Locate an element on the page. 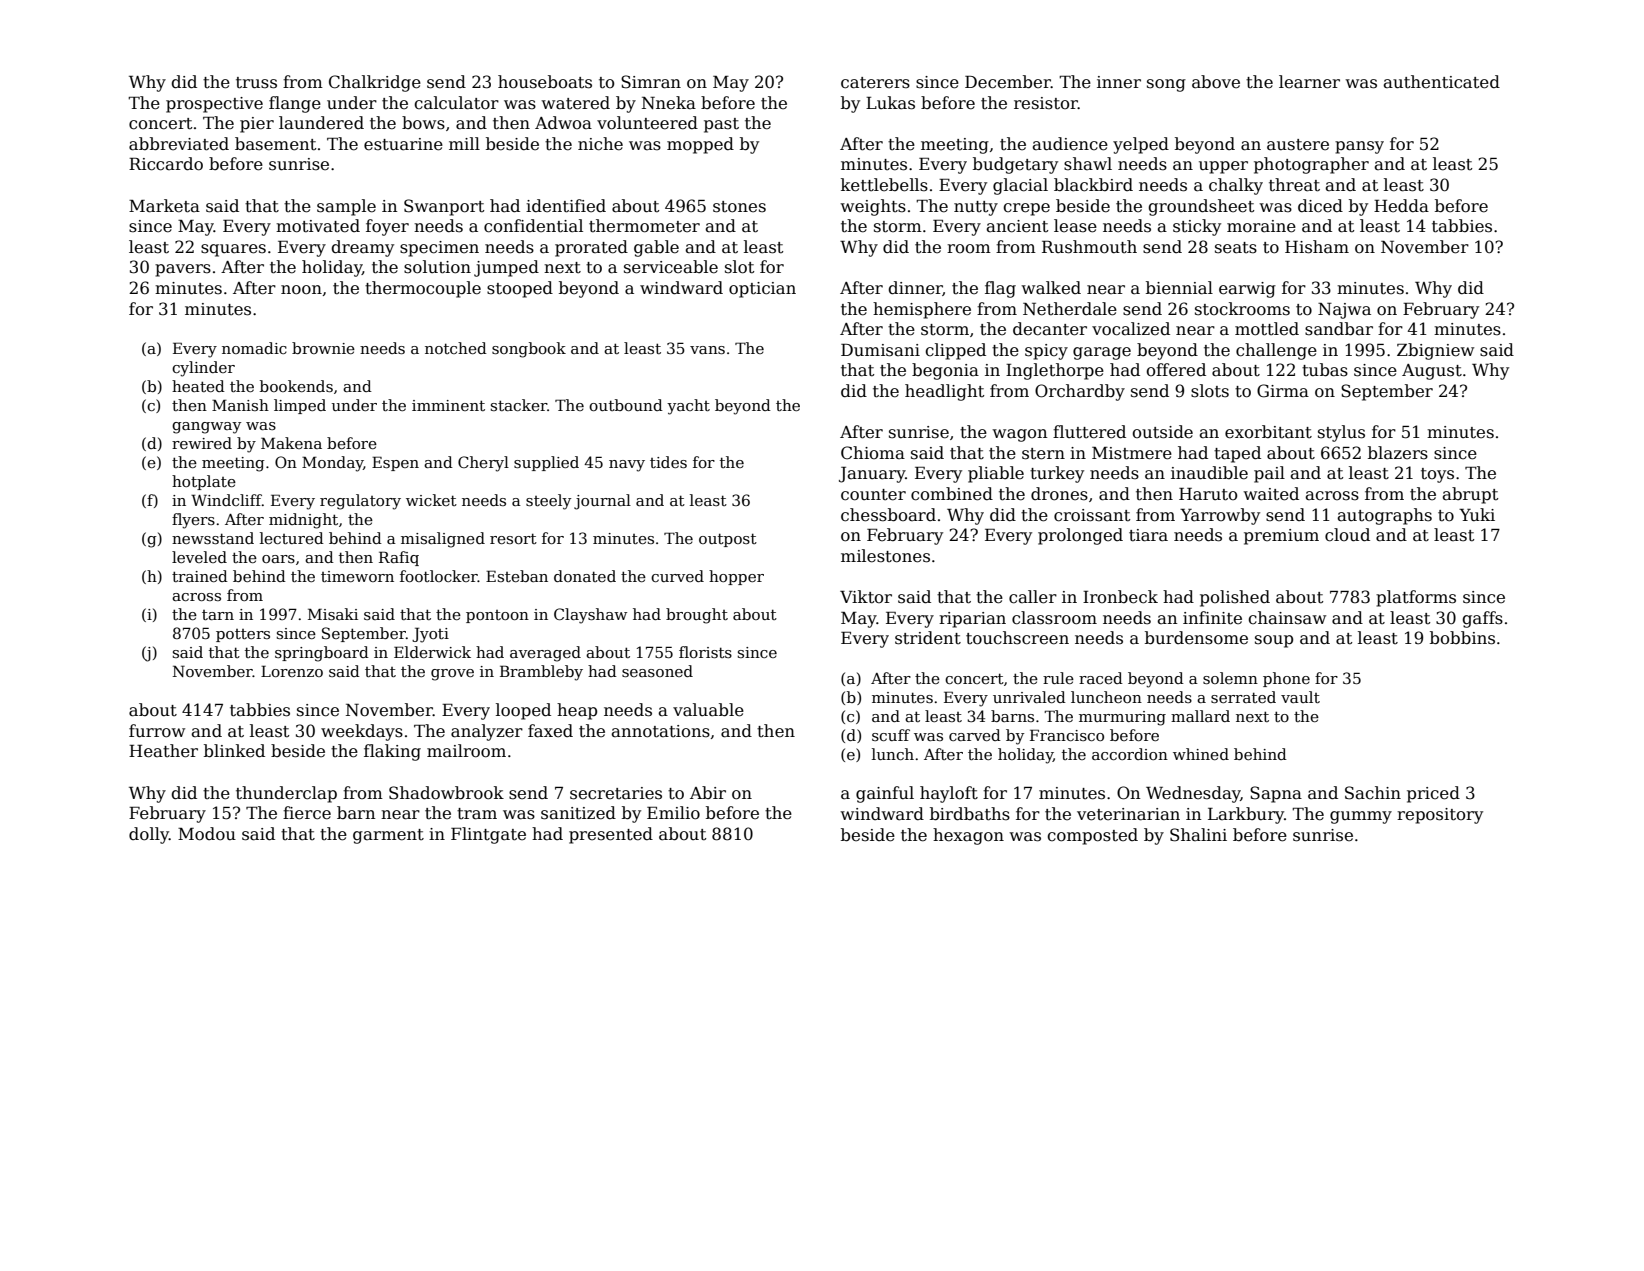  headlight is located at coordinates (944, 392).
